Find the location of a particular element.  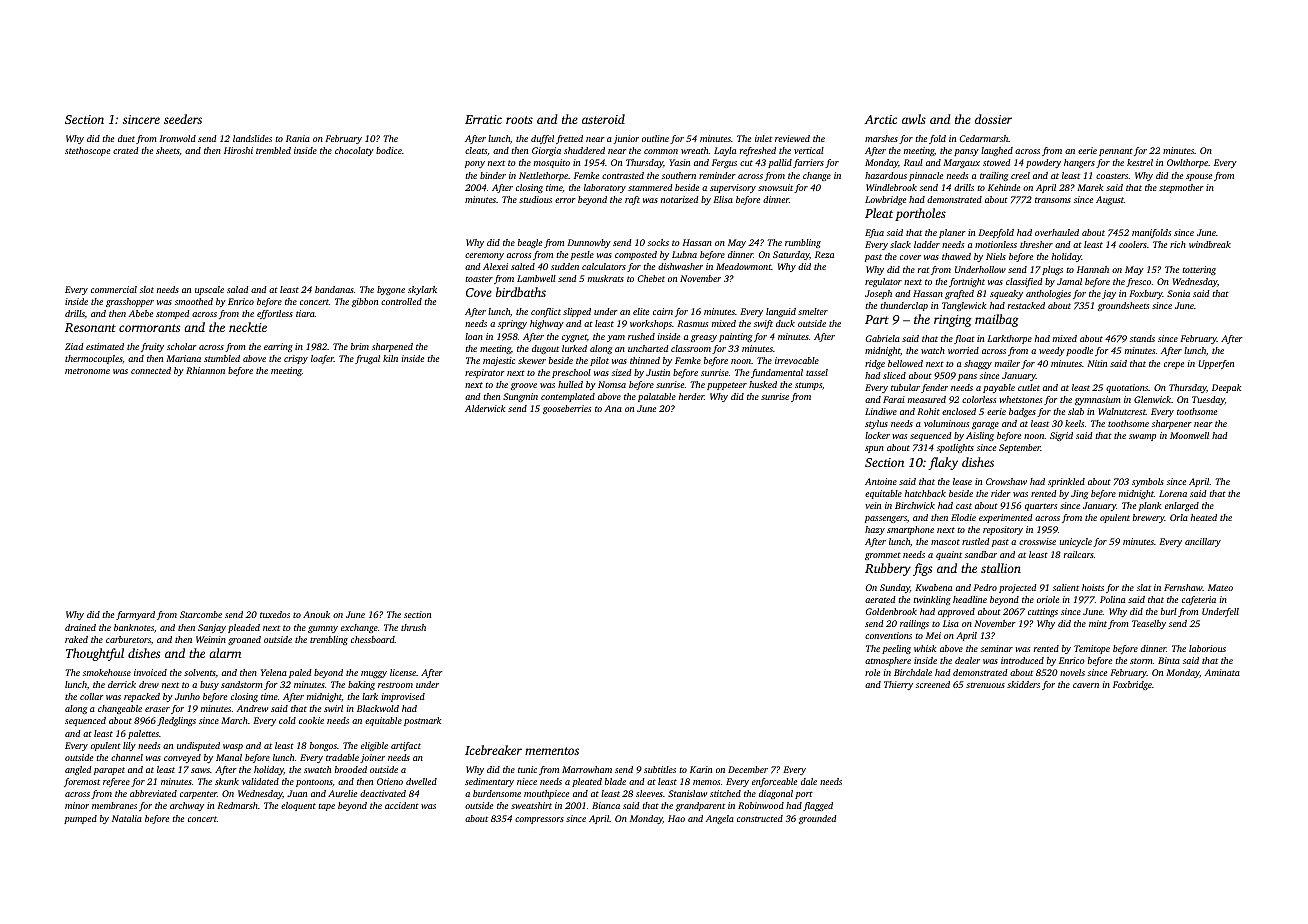

role is located at coordinates (872, 672).
